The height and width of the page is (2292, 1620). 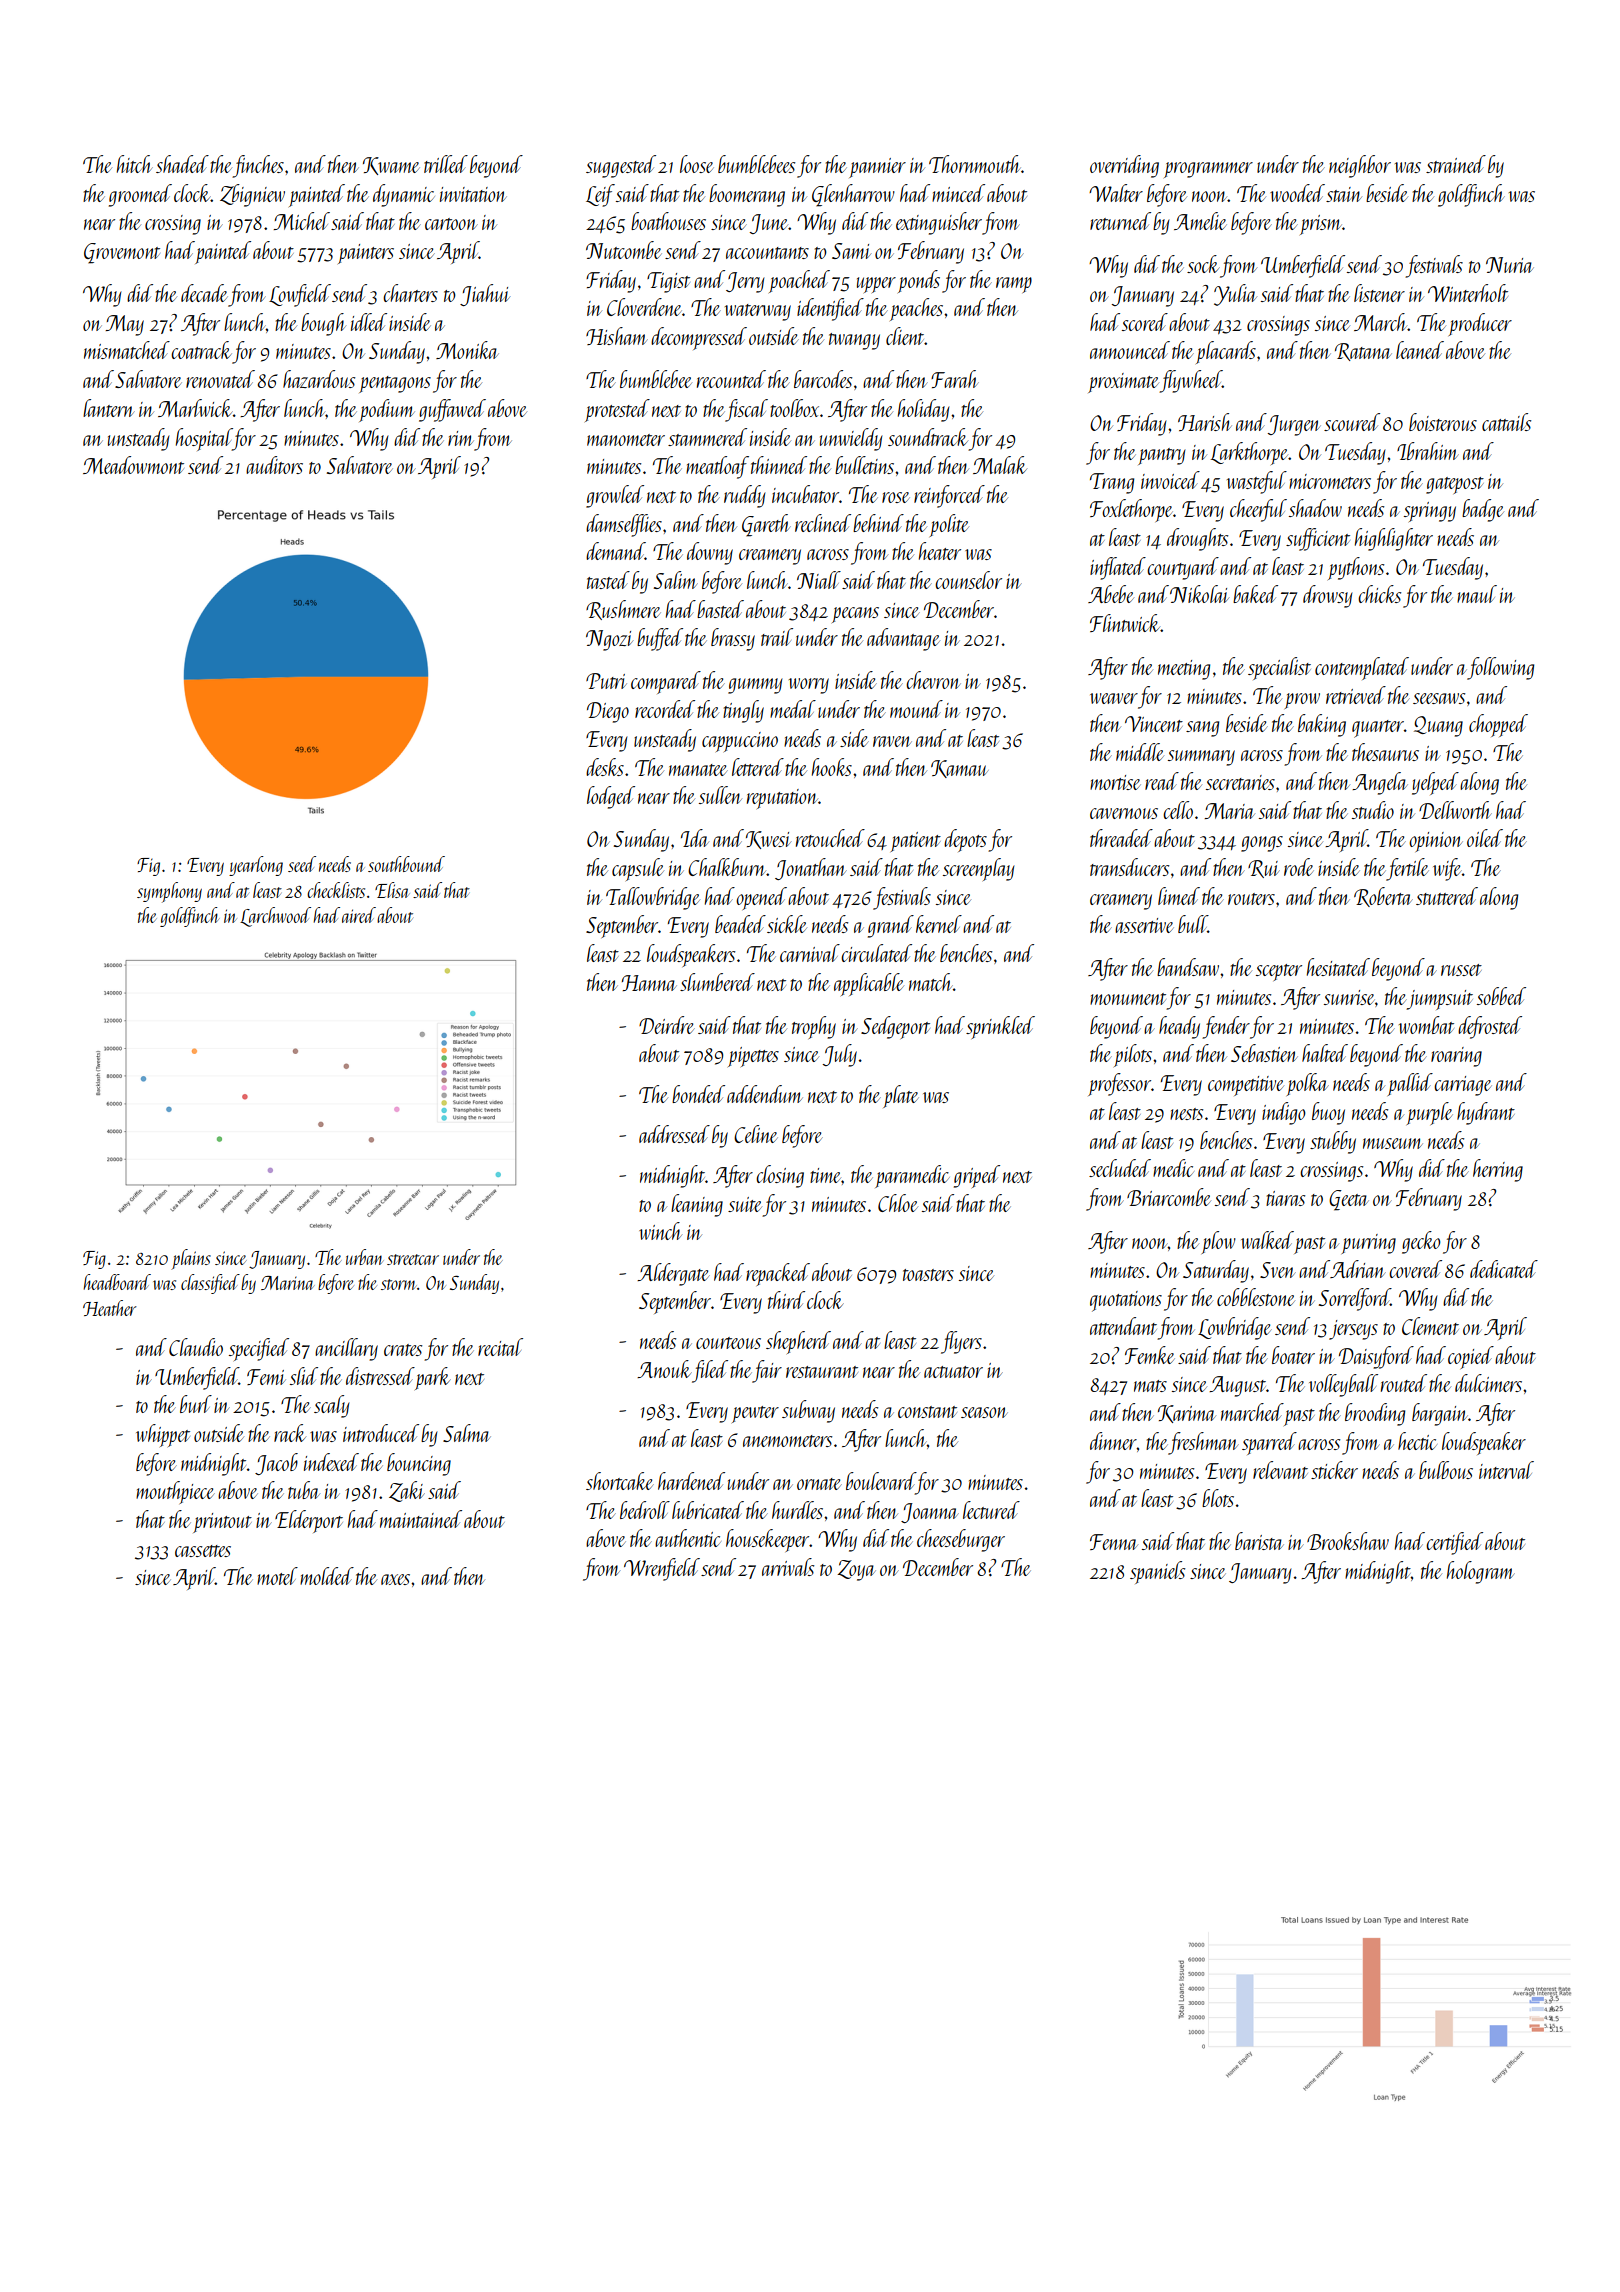 What do you see at coordinates (1486, 1113) in the page?
I see `hydrant` at bounding box center [1486, 1113].
